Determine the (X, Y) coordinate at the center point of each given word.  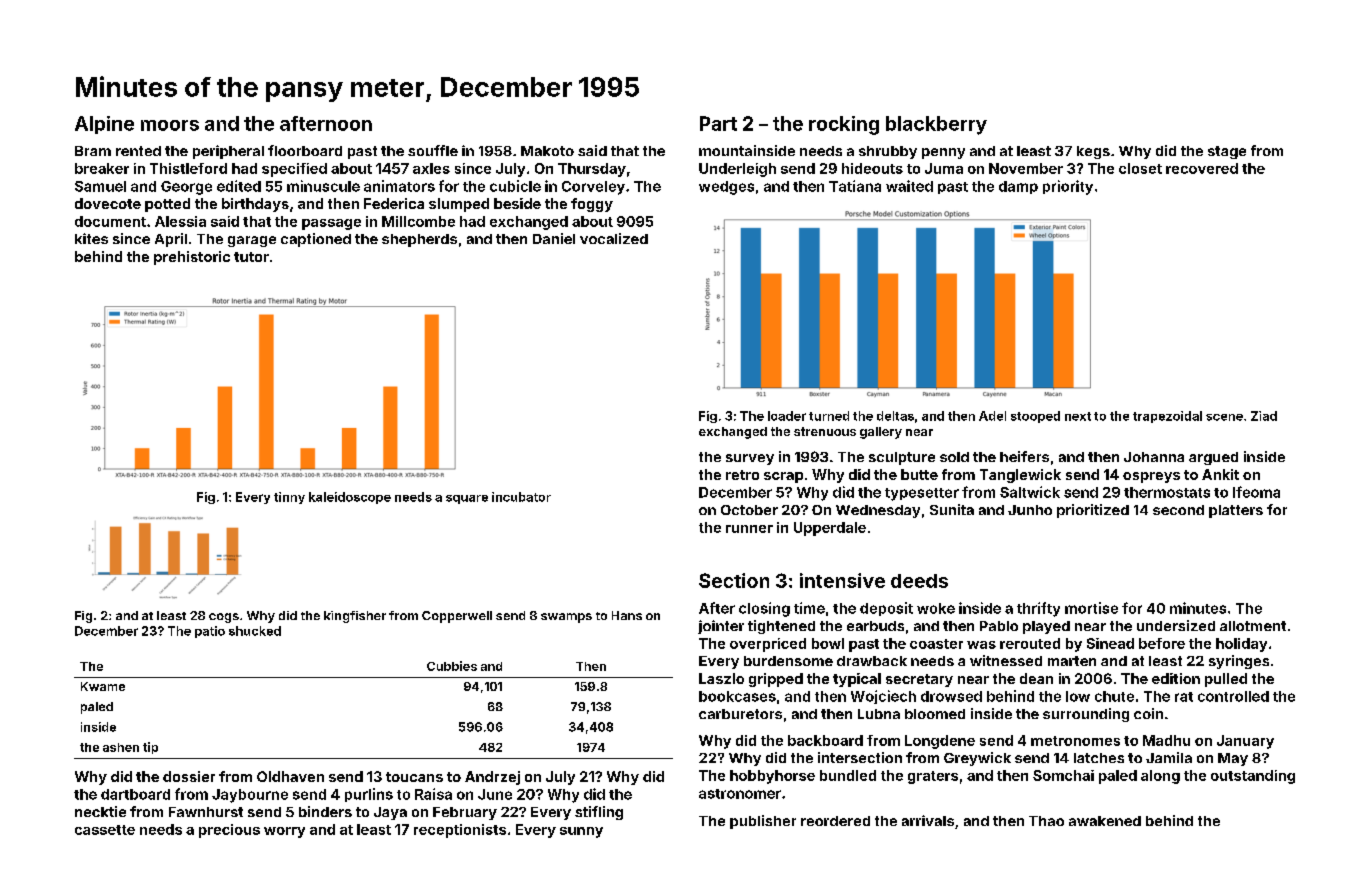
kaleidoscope (350, 498)
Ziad (1264, 416)
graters (933, 777)
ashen (121, 747)
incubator (521, 497)
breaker (102, 168)
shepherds (419, 240)
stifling (599, 813)
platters (1236, 511)
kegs (1093, 152)
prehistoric (192, 258)
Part (718, 123)
